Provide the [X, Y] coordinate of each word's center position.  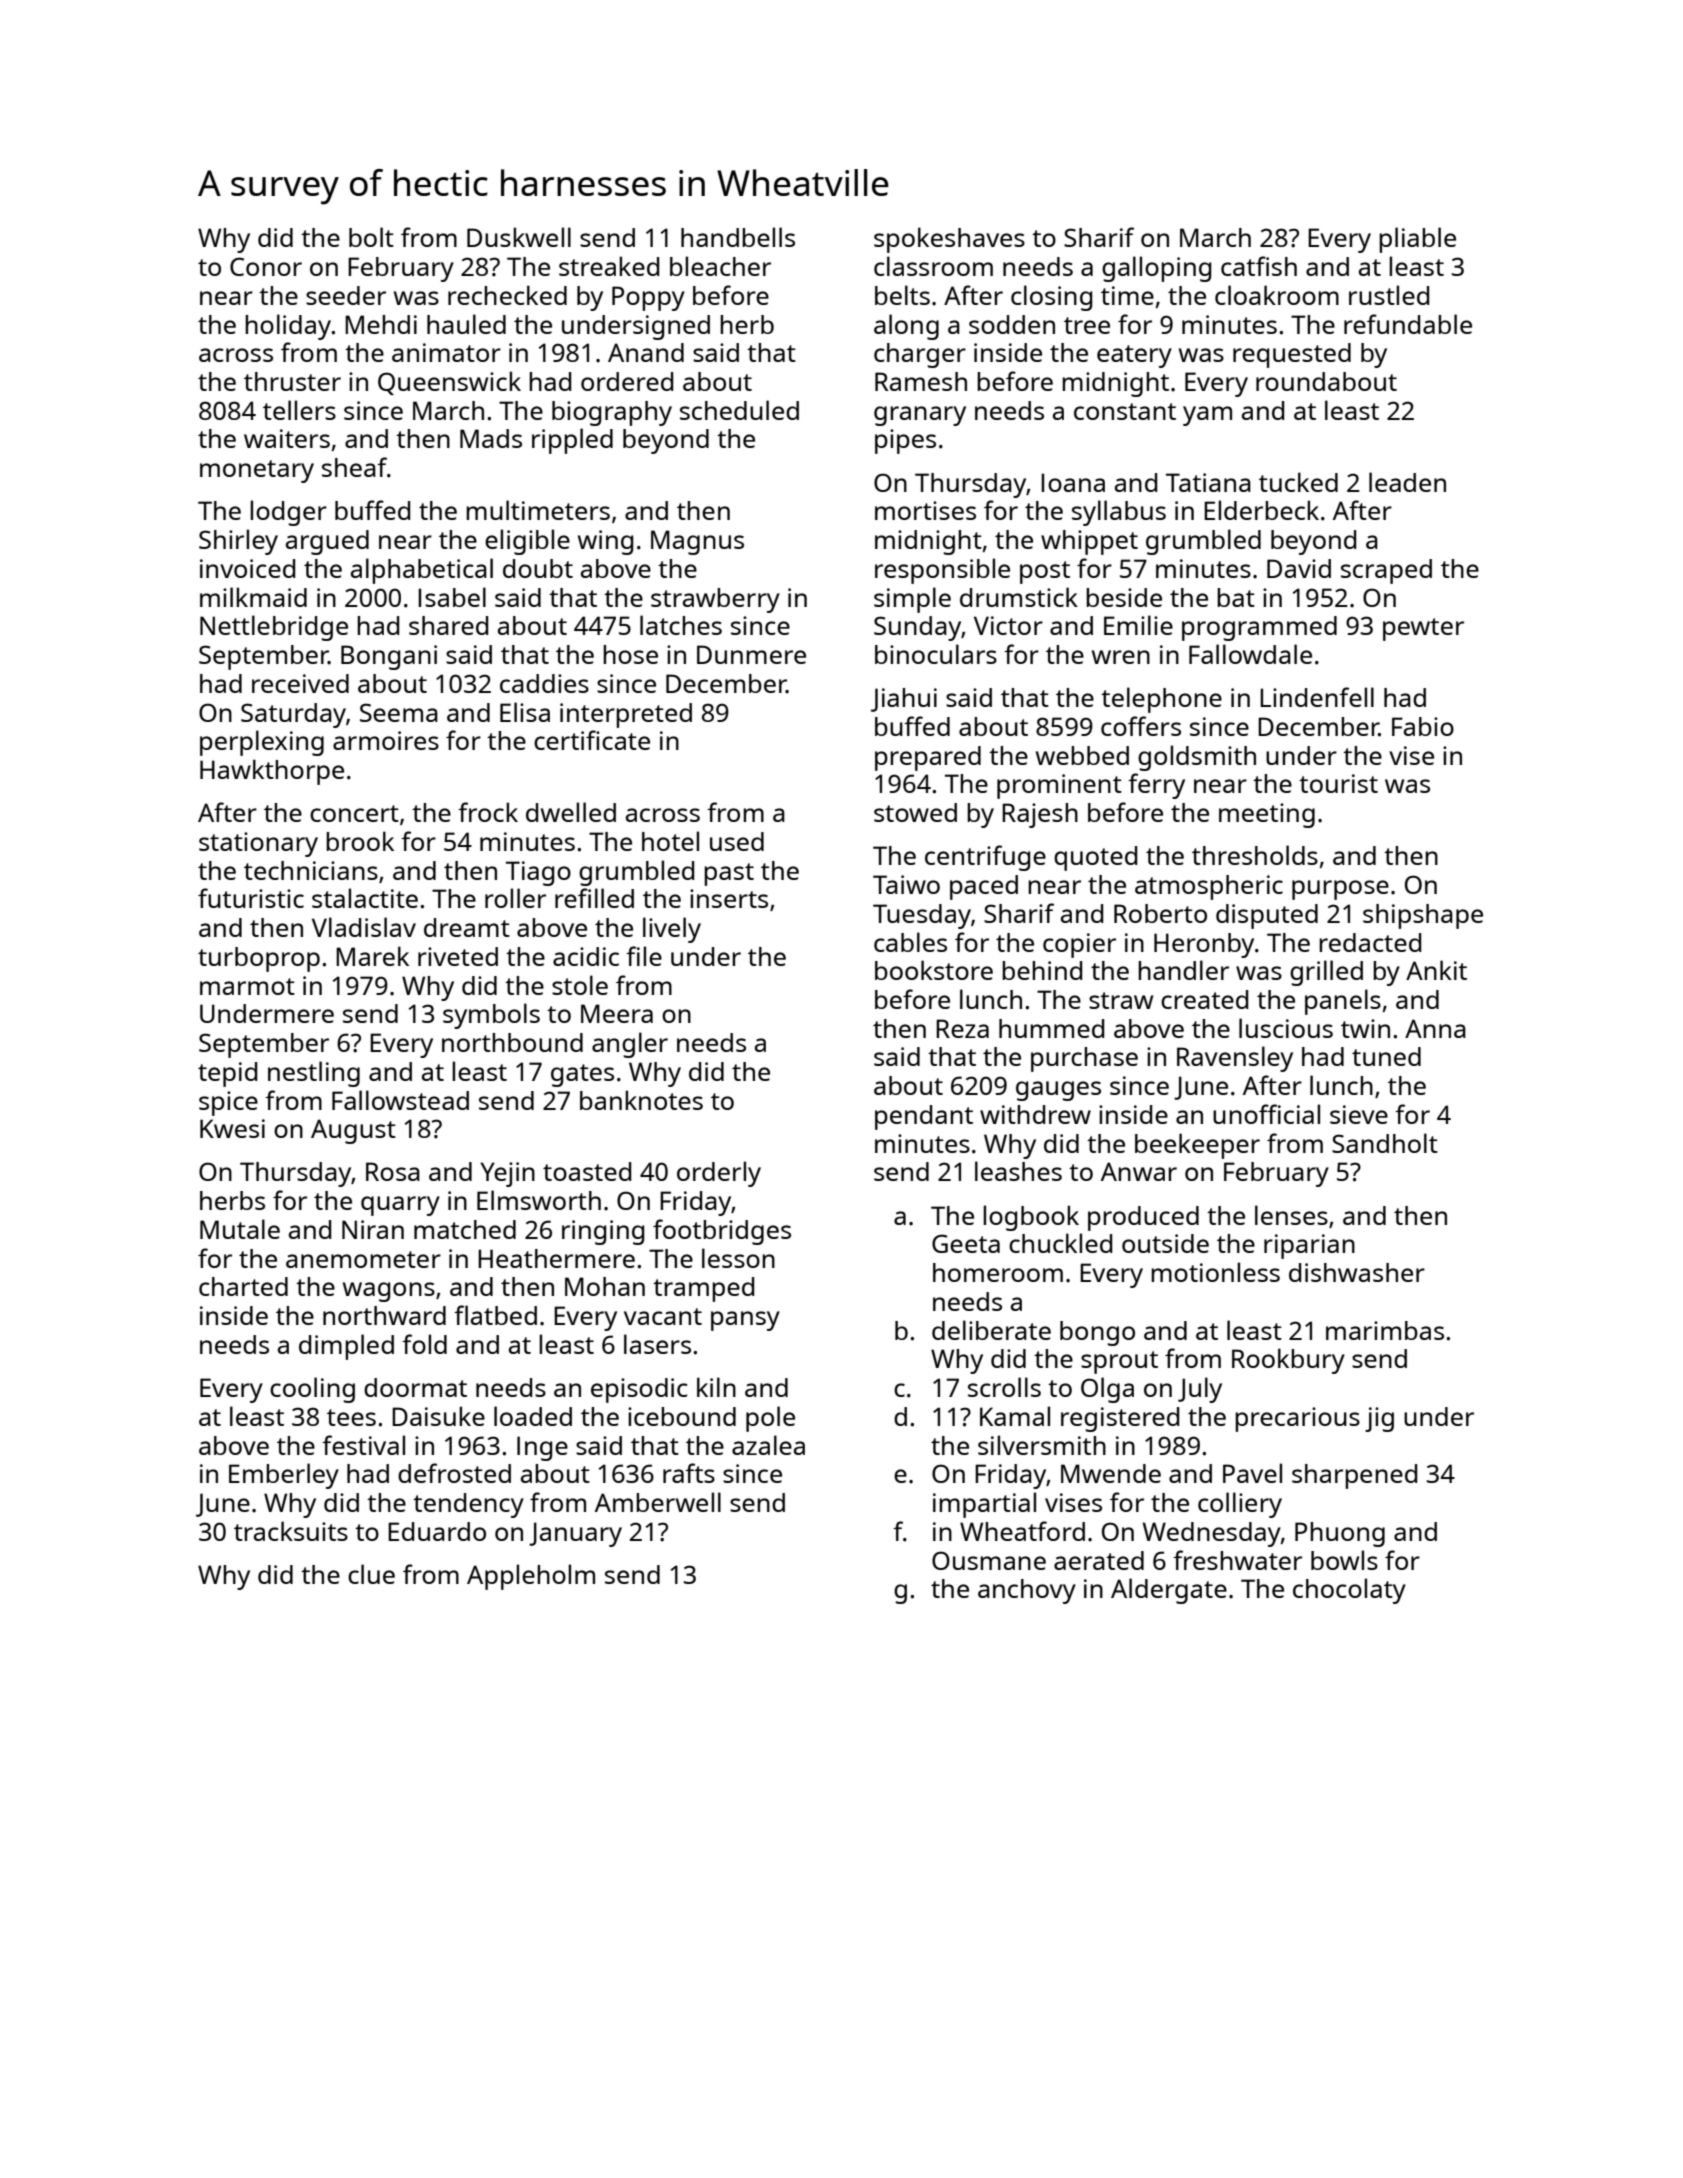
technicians [311, 870]
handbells [738, 237]
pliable [1417, 240]
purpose [1340, 890]
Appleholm [531, 1577]
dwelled [571, 812]
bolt [371, 237]
